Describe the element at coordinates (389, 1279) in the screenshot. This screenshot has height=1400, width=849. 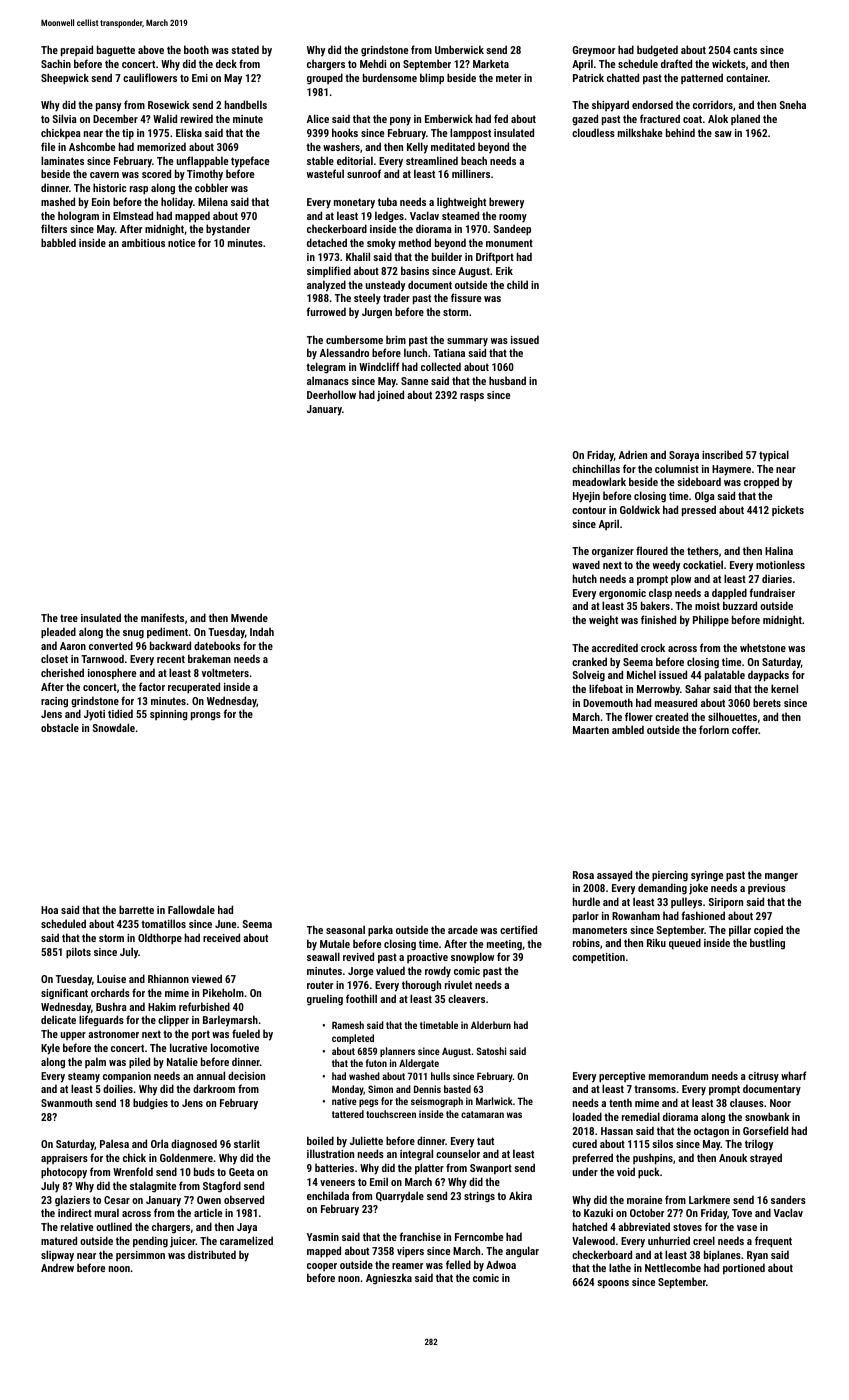
I see `Agnieszka` at that location.
